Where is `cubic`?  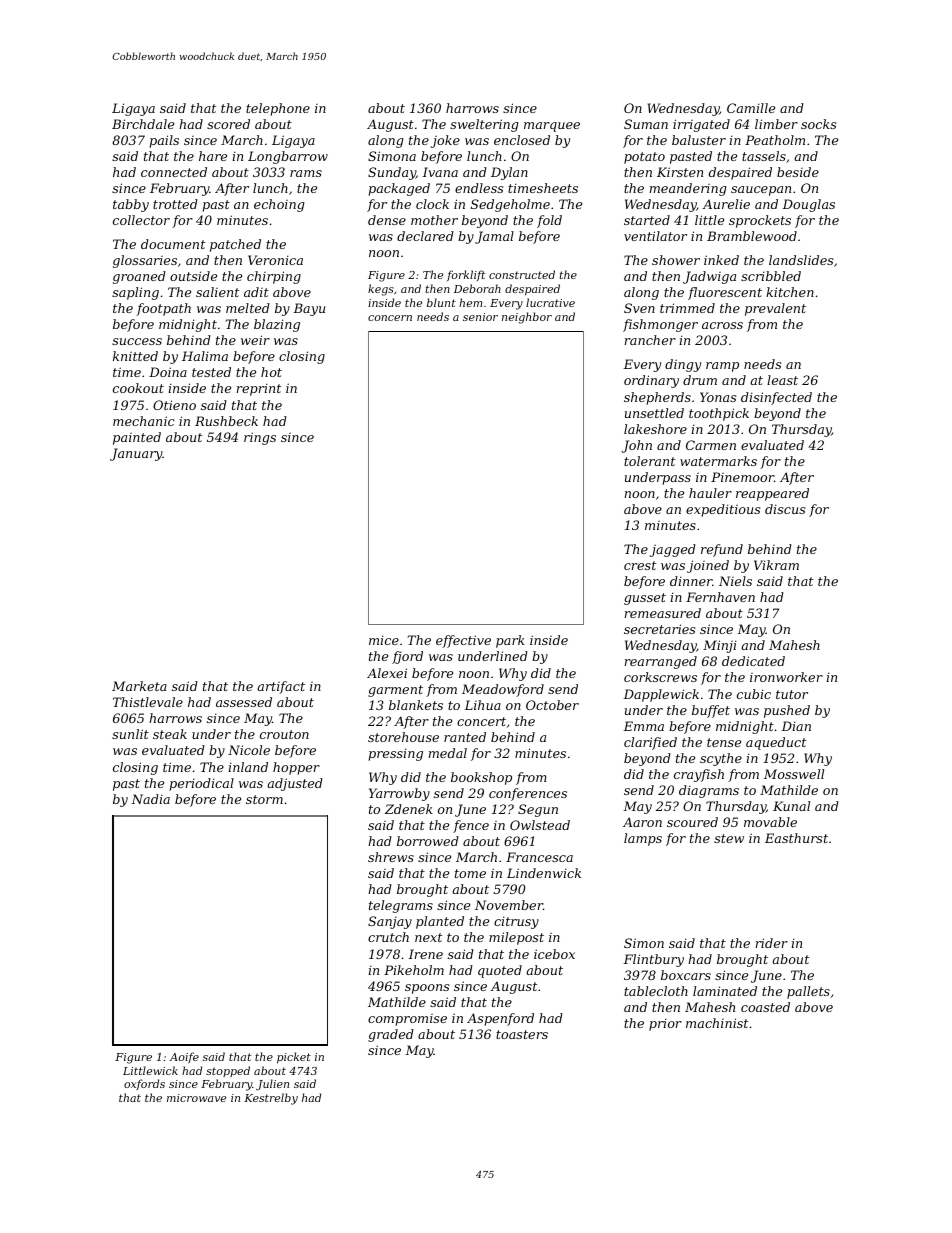 cubic is located at coordinates (754, 694).
